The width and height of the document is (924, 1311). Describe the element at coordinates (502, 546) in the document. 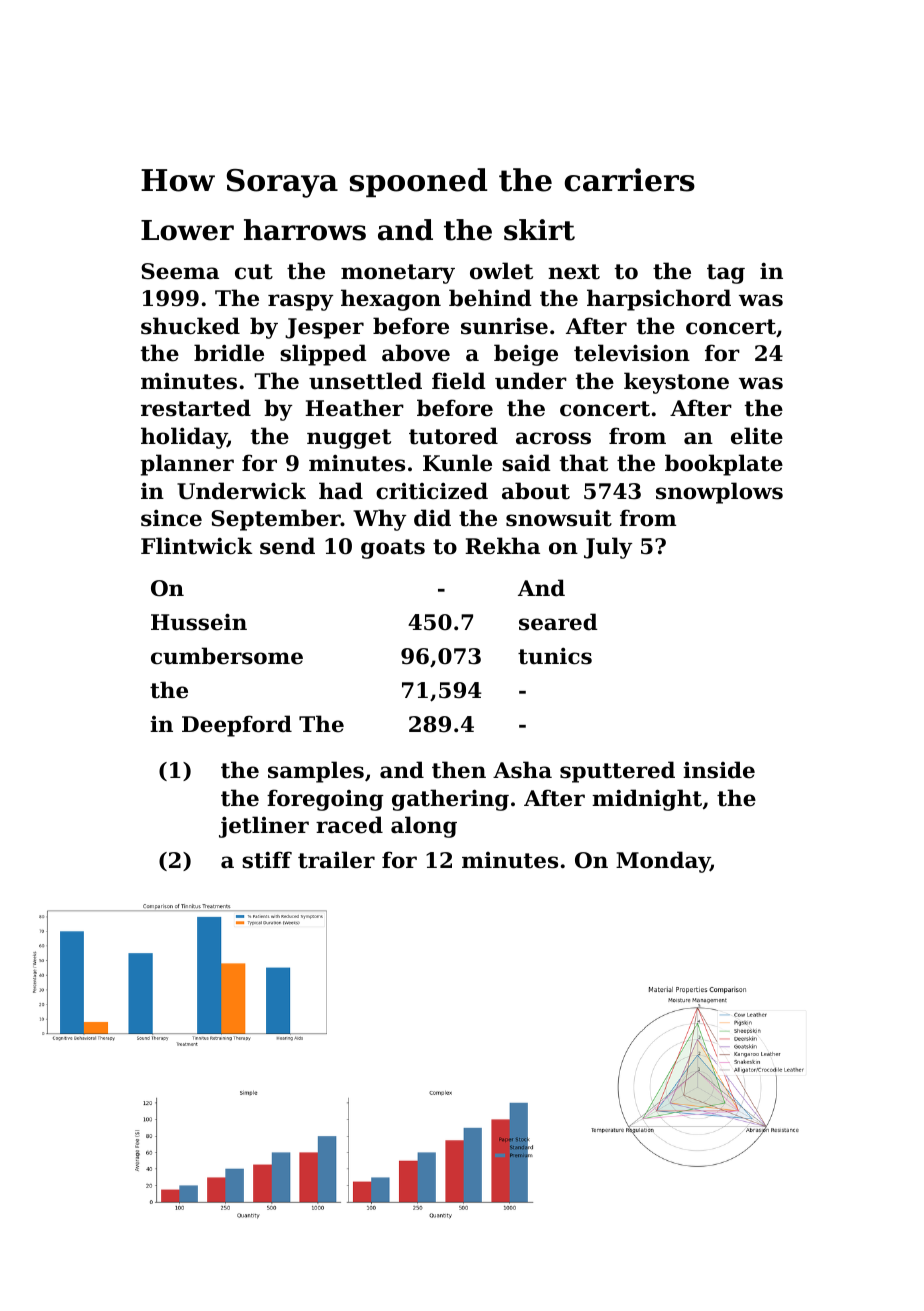

I see `Rekha` at that location.
